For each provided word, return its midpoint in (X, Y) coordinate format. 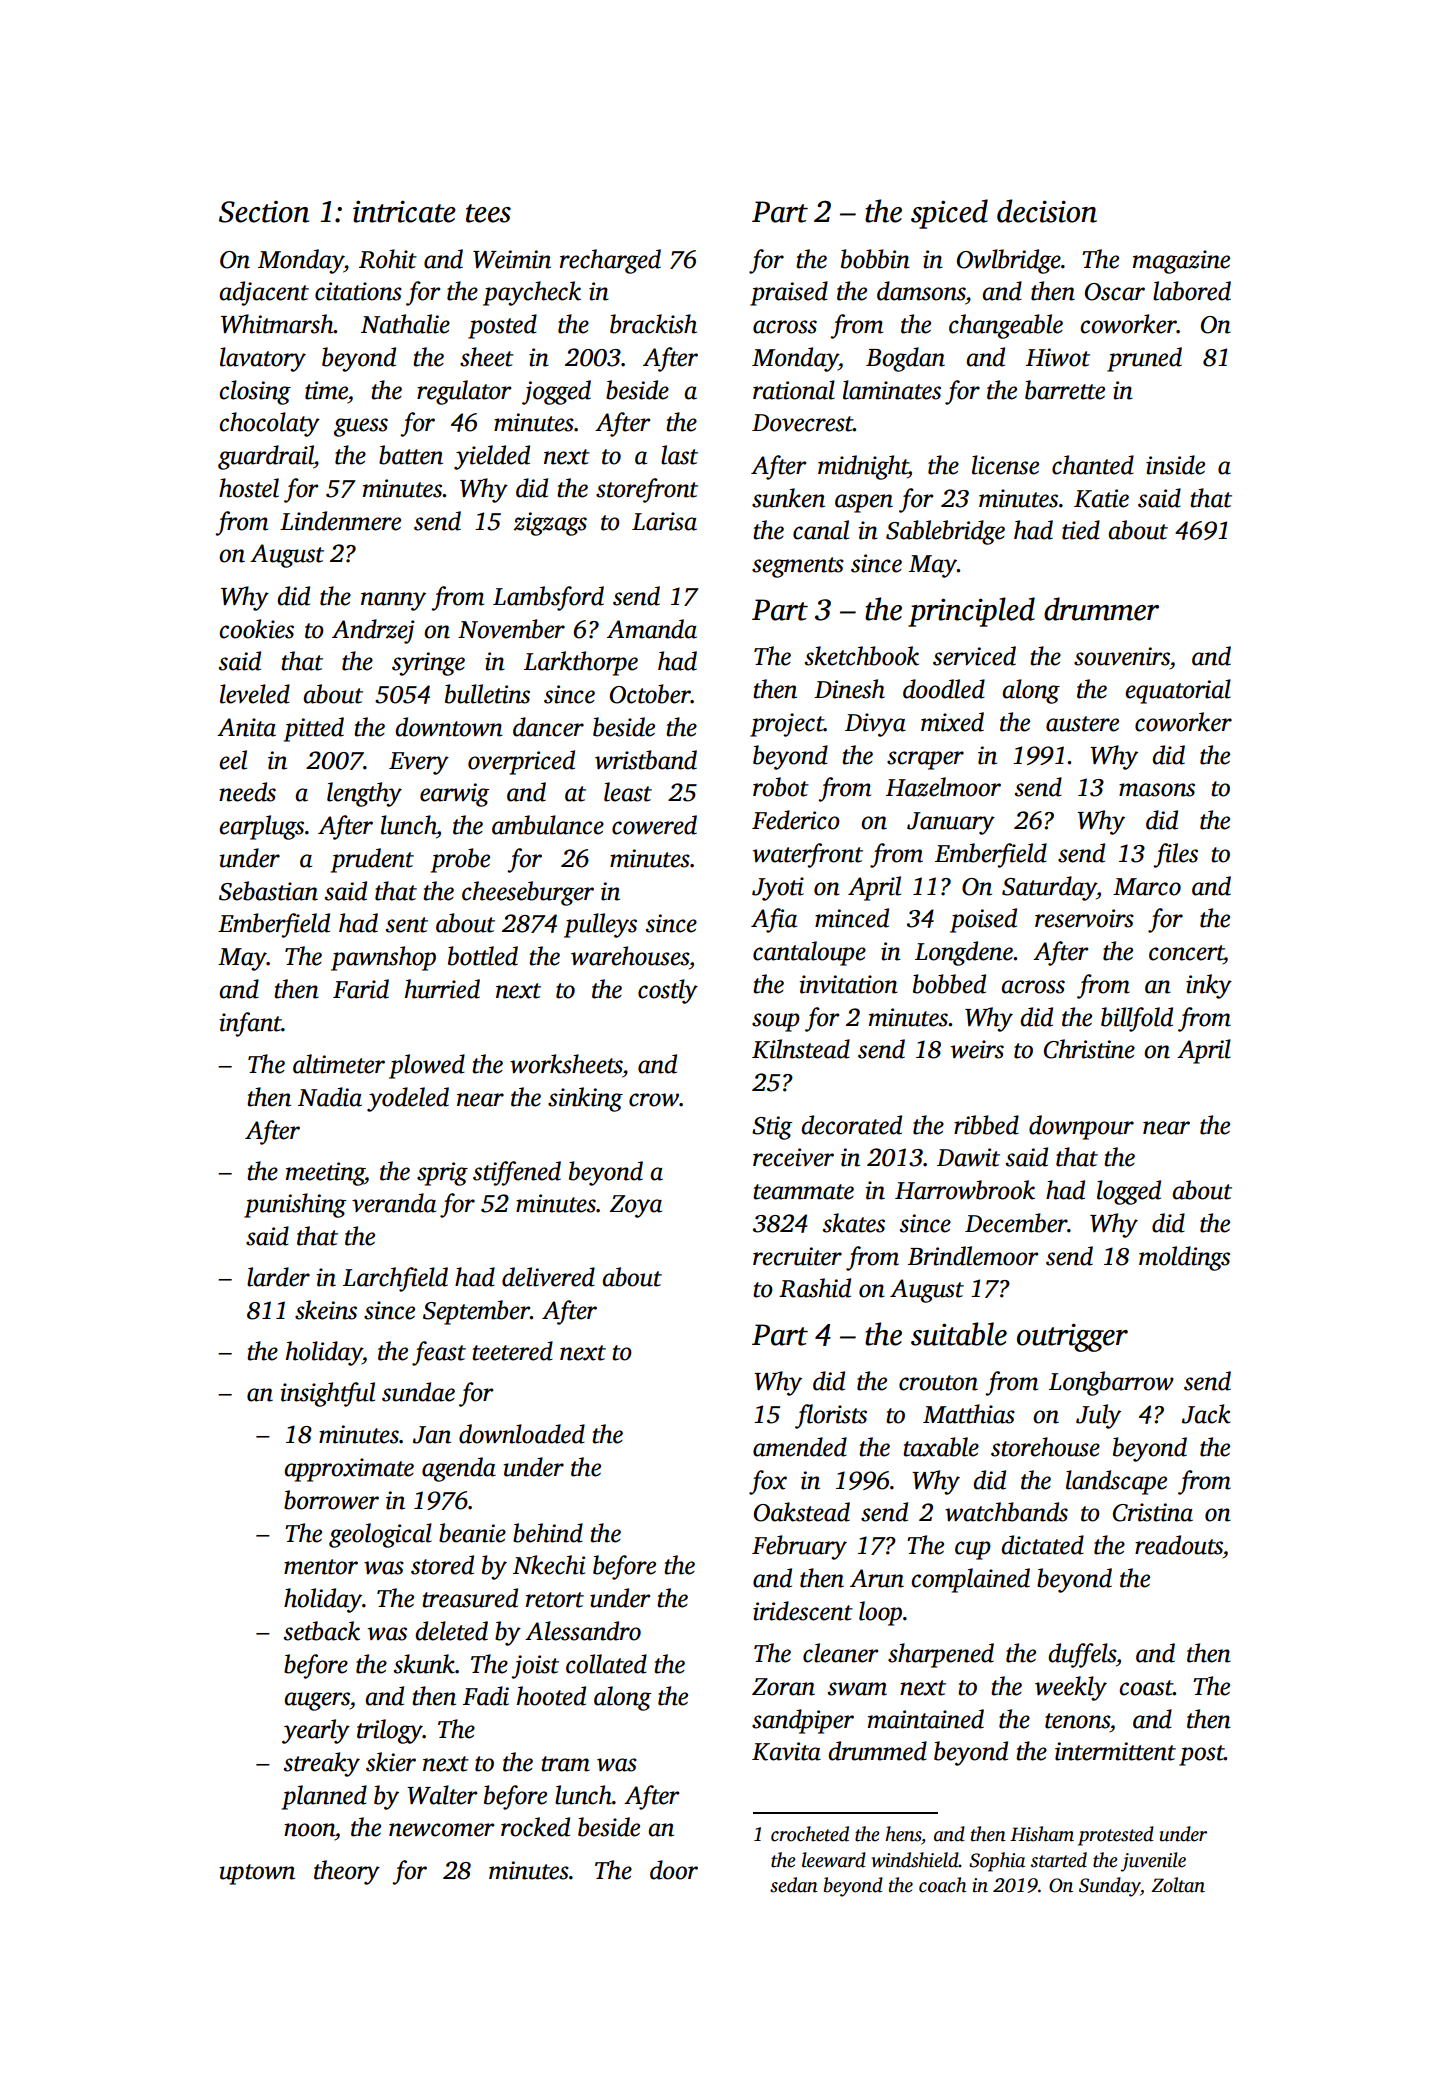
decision (1047, 211)
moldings (1184, 1258)
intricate (404, 212)
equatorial (1178, 691)
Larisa (664, 521)
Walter (442, 1795)
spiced (949, 214)
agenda (459, 1469)
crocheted (810, 1834)
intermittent (1115, 1751)
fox (768, 1482)
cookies (256, 629)
